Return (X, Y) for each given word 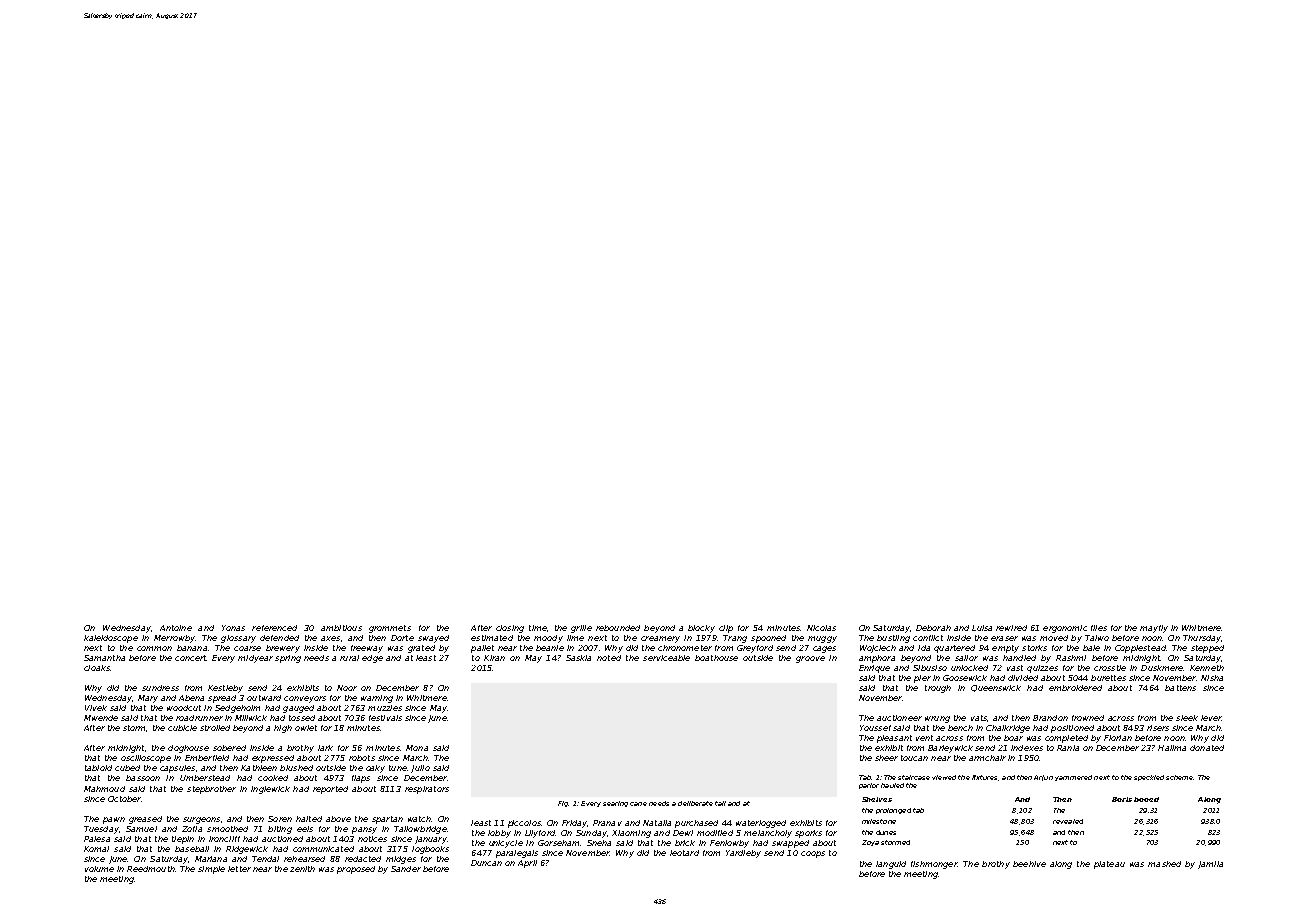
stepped (1207, 649)
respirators (427, 790)
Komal (96, 849)
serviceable (666, 658)
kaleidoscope (111, 639)
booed (1146, 799)
